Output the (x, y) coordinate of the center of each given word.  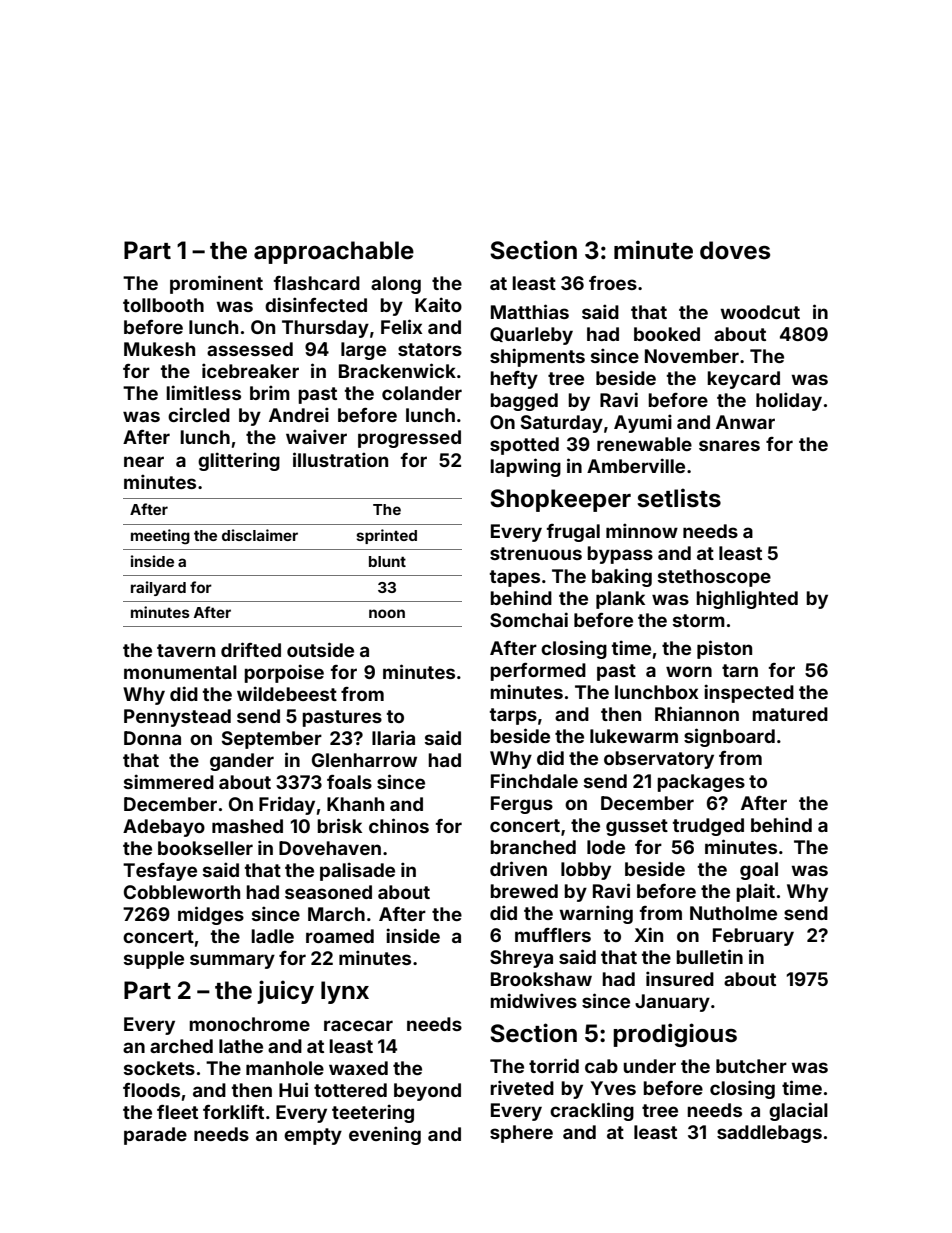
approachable (334, 252)
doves (735, 250)
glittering (239, 461)
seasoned (328, 892)
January (672, 1003)
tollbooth (163, 305)
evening (385, 1135)
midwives (533, 1000)
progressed (409, 439)
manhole (285, 1068)
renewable (644, 444)
